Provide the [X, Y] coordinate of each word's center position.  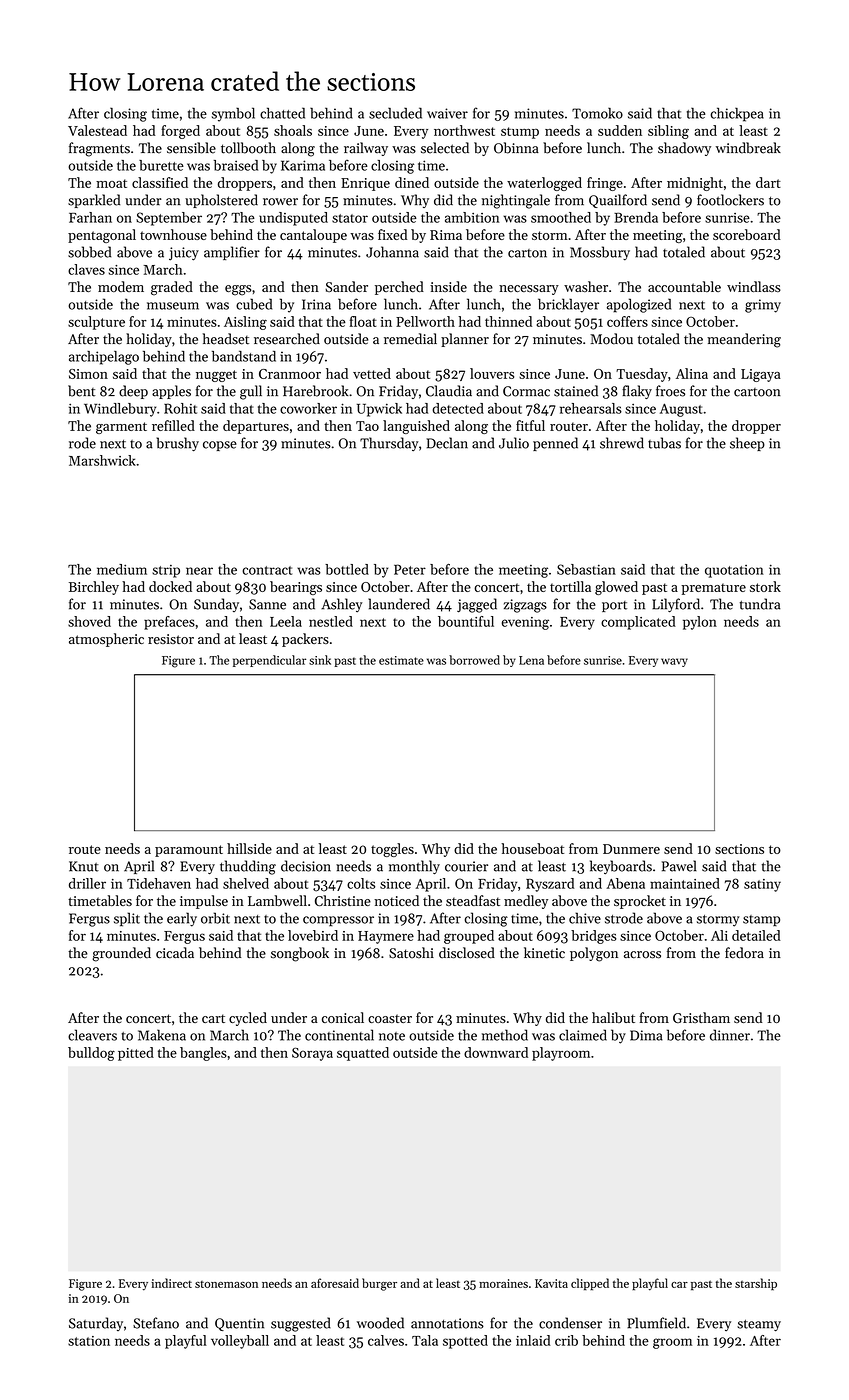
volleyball [240, 1342]
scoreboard [747, 234]
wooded [380, 1323]
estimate [401, 660]
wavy [674, 662]
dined [412, 182]
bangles [203, 1054]
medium [122, 569]
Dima [646, 1035]
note [392, 1036]
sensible [191, 148]
